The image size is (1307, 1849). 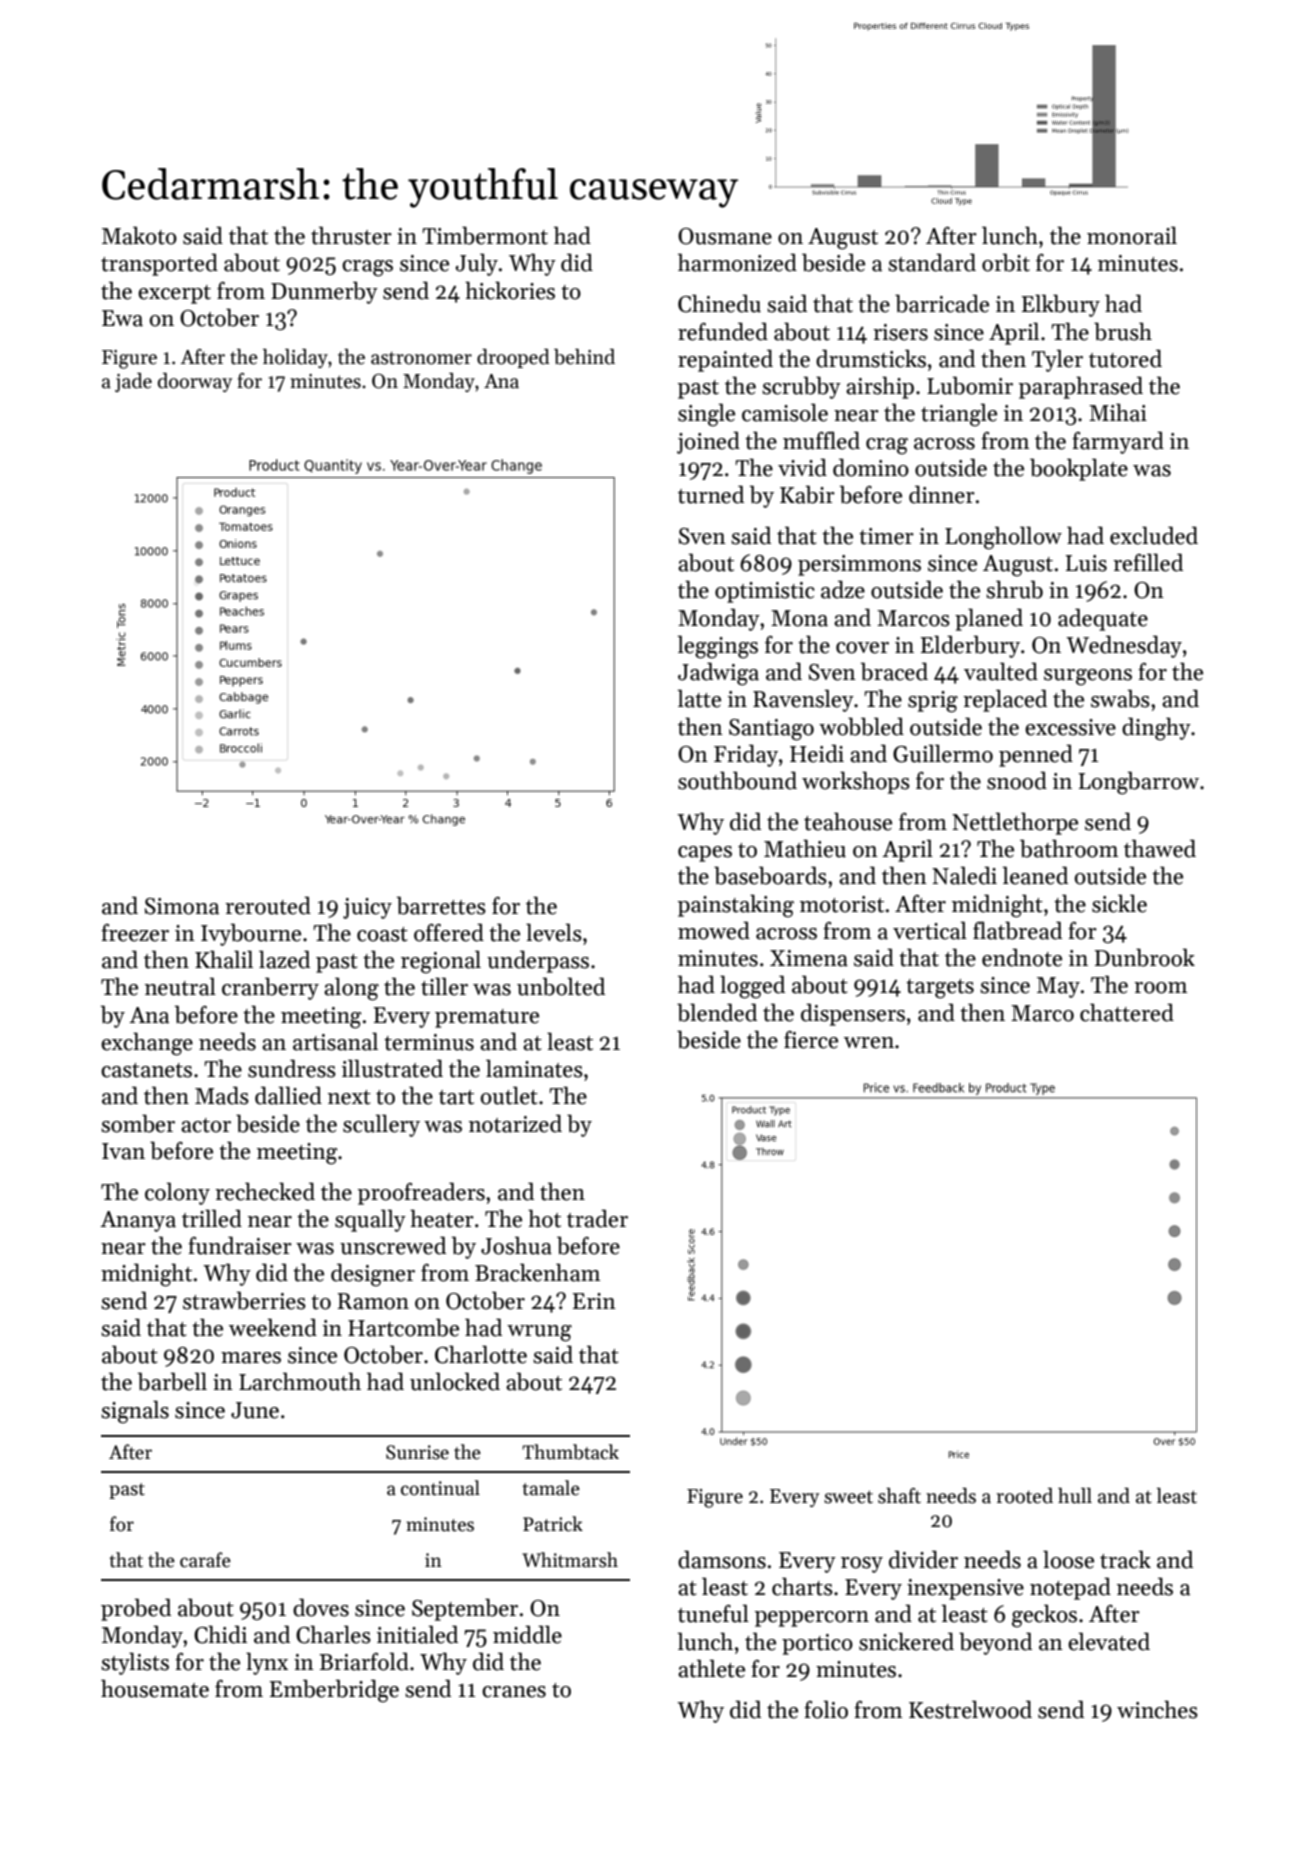 What do you see at coordinates (869, 1043) in the screenshot?
I see `wren` at bounding box center [869, 1043].
